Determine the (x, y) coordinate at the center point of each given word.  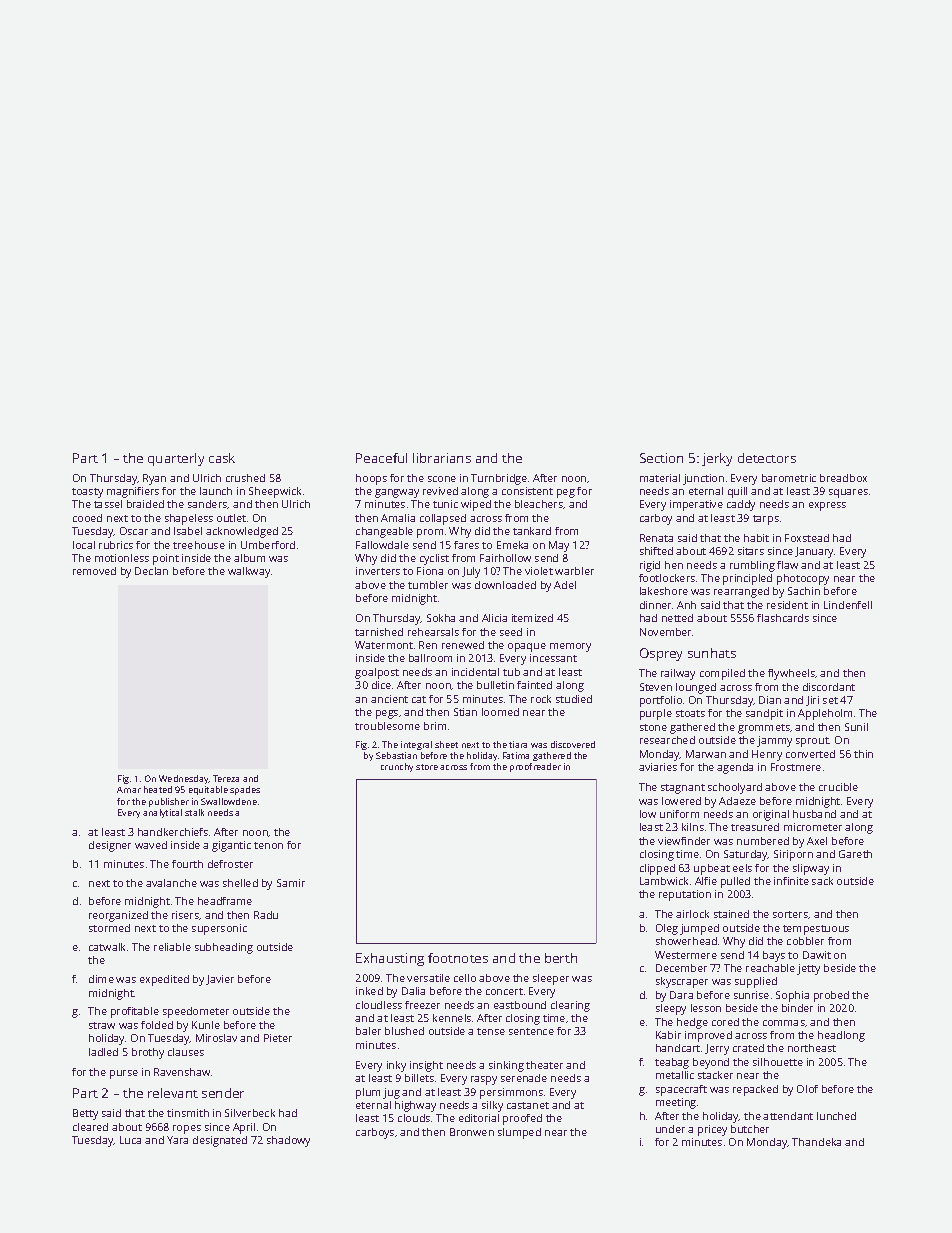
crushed (245, 478)
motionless (122, 558)
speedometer (196, 1012)
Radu (266, 915)
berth (561, 958)
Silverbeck (250, 1113)
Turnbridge (499, 479)
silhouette (778, 1062)
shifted (656, 551)
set (830, 700)
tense (491, 1031)
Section (661, 458)
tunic (445, 504)
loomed (500, 712)
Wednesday (184, 779)
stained (731, 914)
